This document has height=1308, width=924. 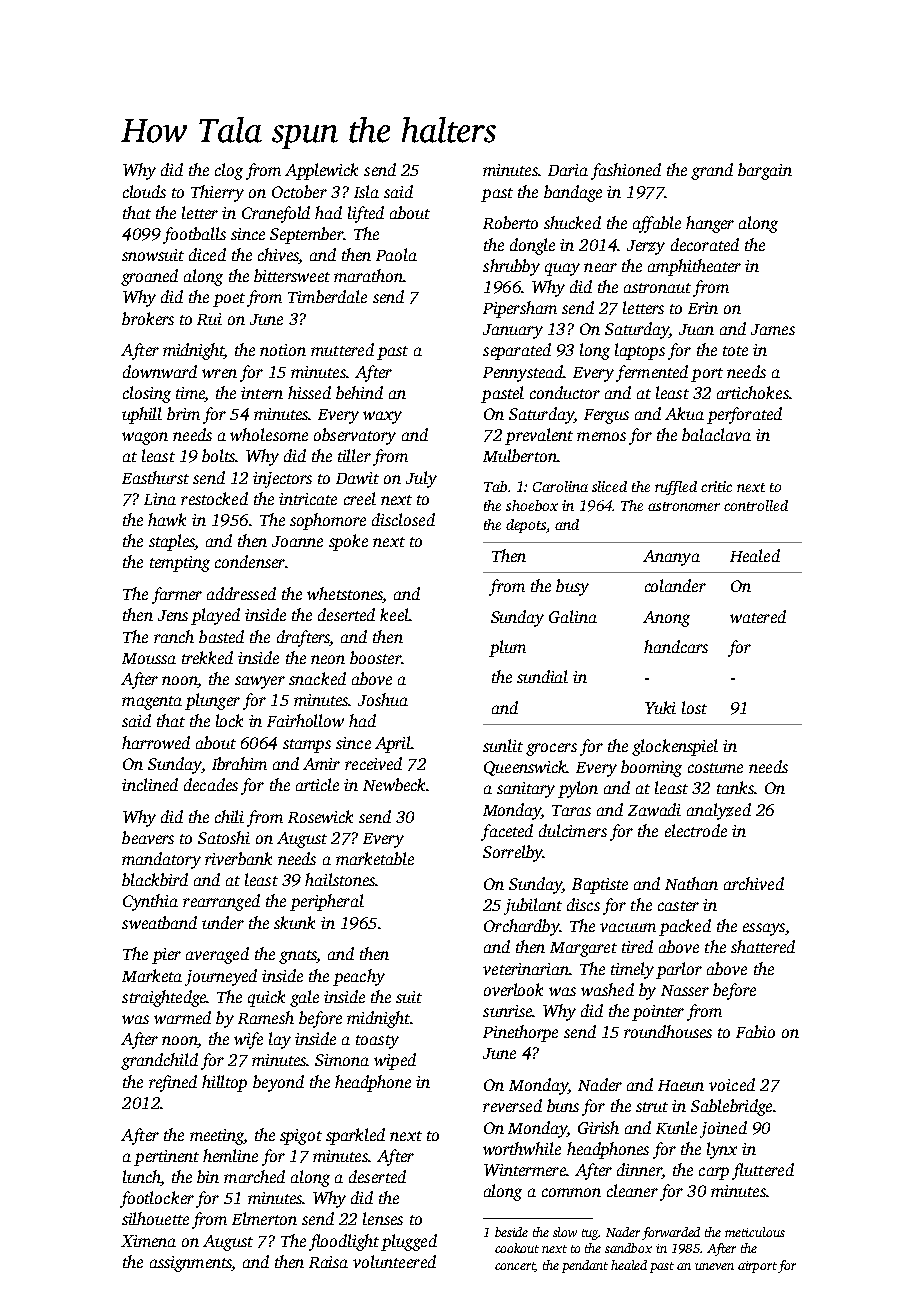 What do you see at coordinates (755, 1031) in the document?
I see `Fabio` at bounding box center [755, 1031].
